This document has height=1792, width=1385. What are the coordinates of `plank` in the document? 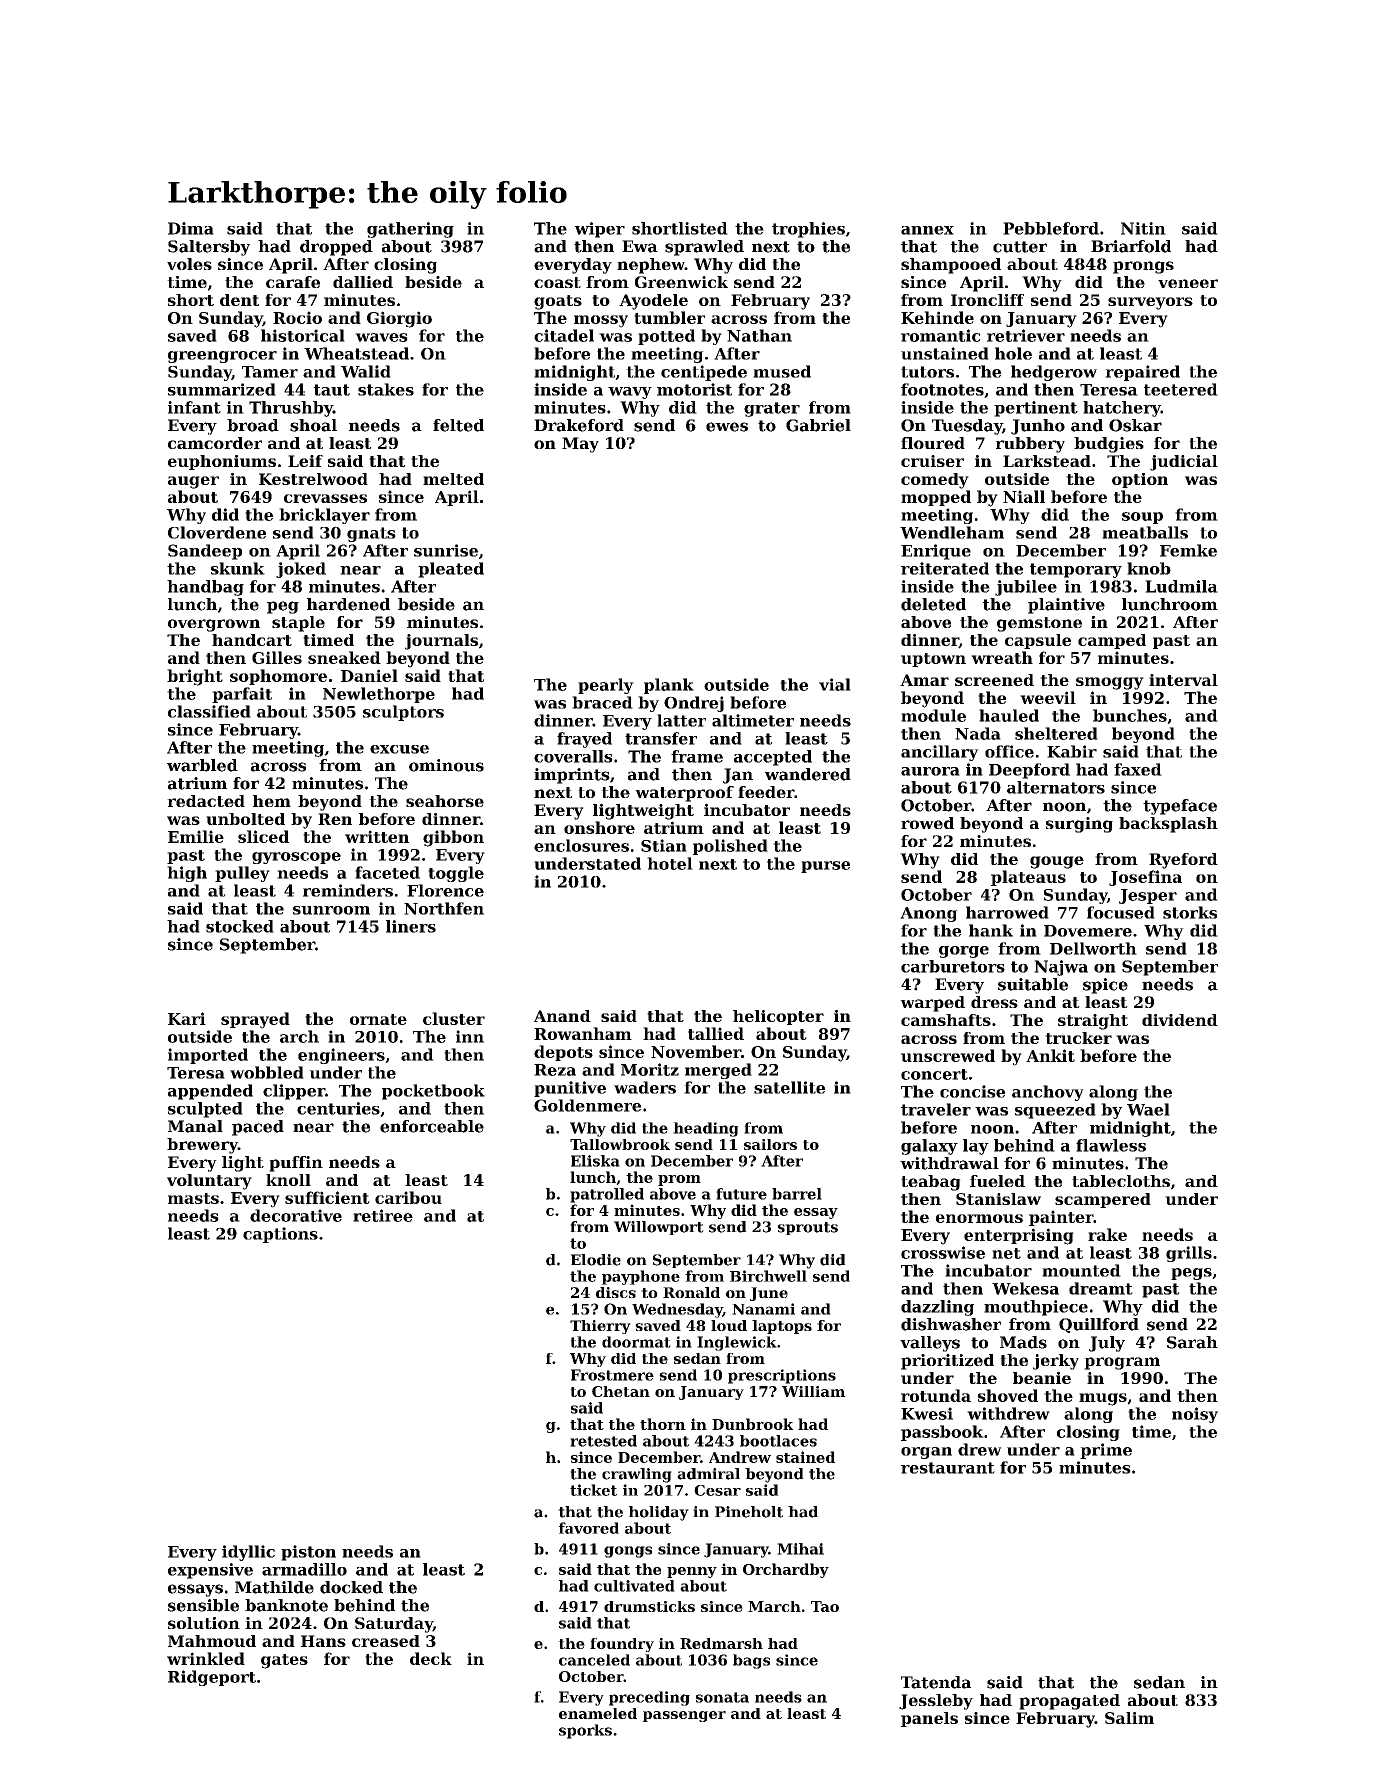 It's located at (669, 686).
